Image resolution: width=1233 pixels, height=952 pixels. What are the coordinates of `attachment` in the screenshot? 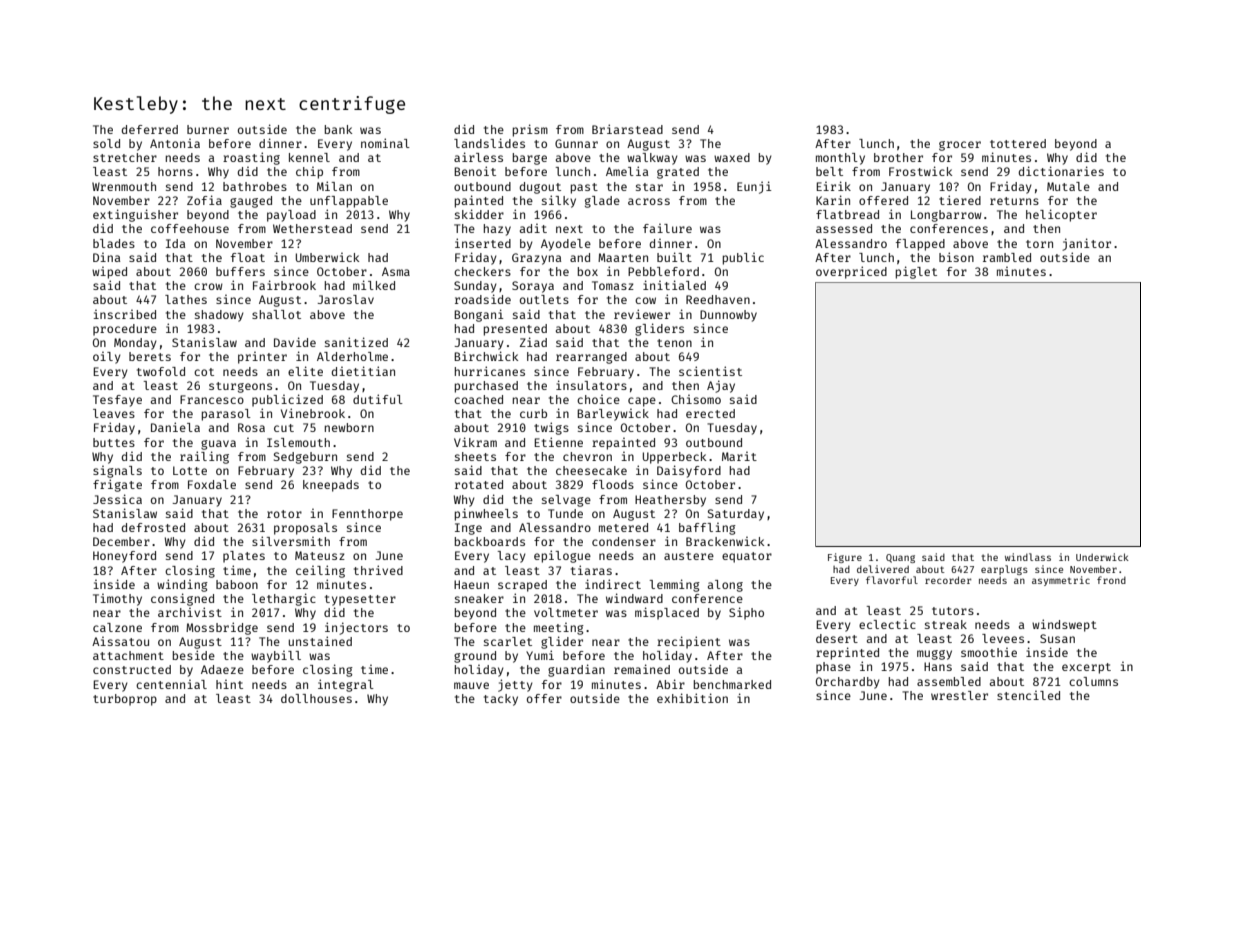 It's located at (128, 655).
